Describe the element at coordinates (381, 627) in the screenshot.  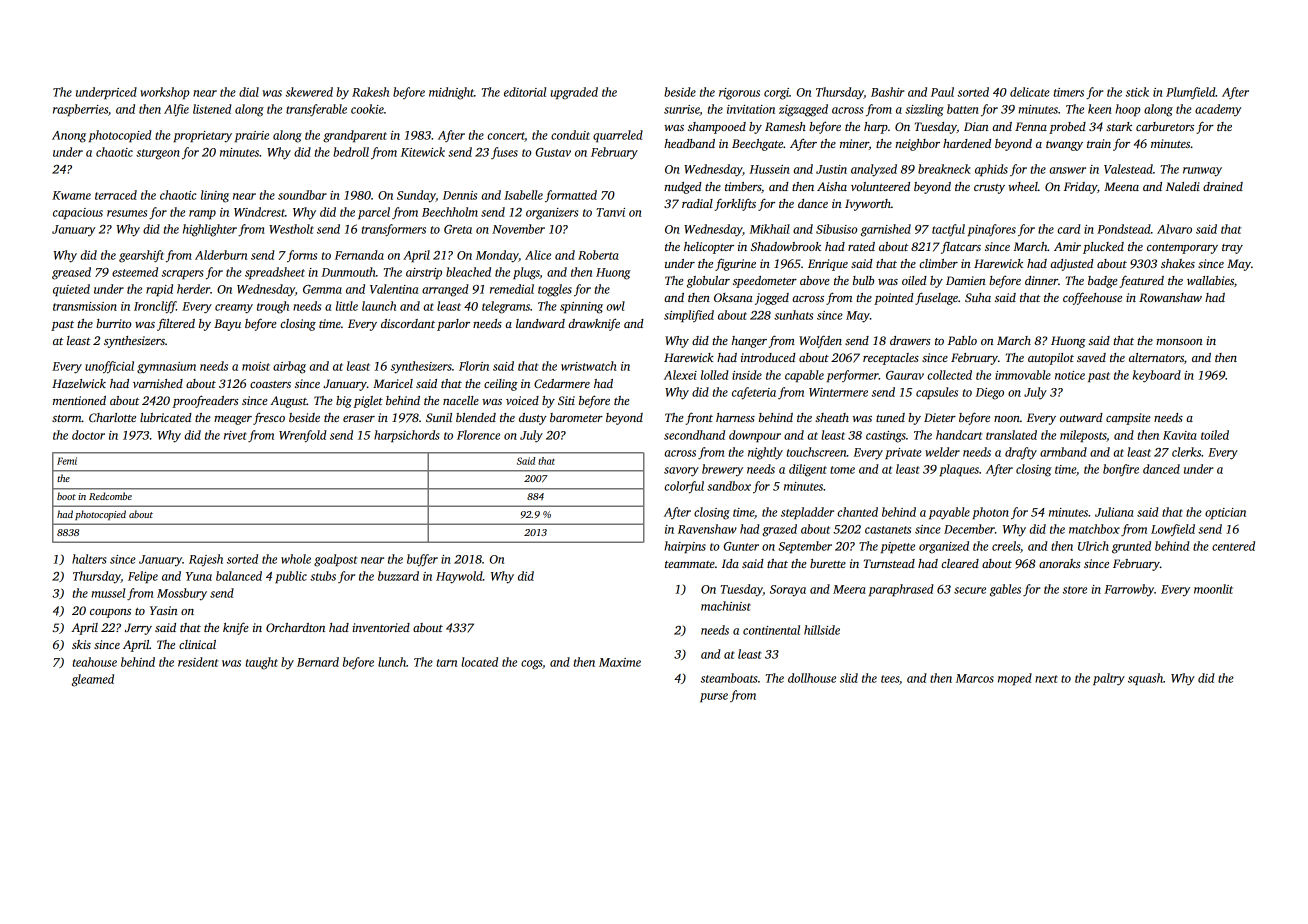
I see `inventoried` at that location.
